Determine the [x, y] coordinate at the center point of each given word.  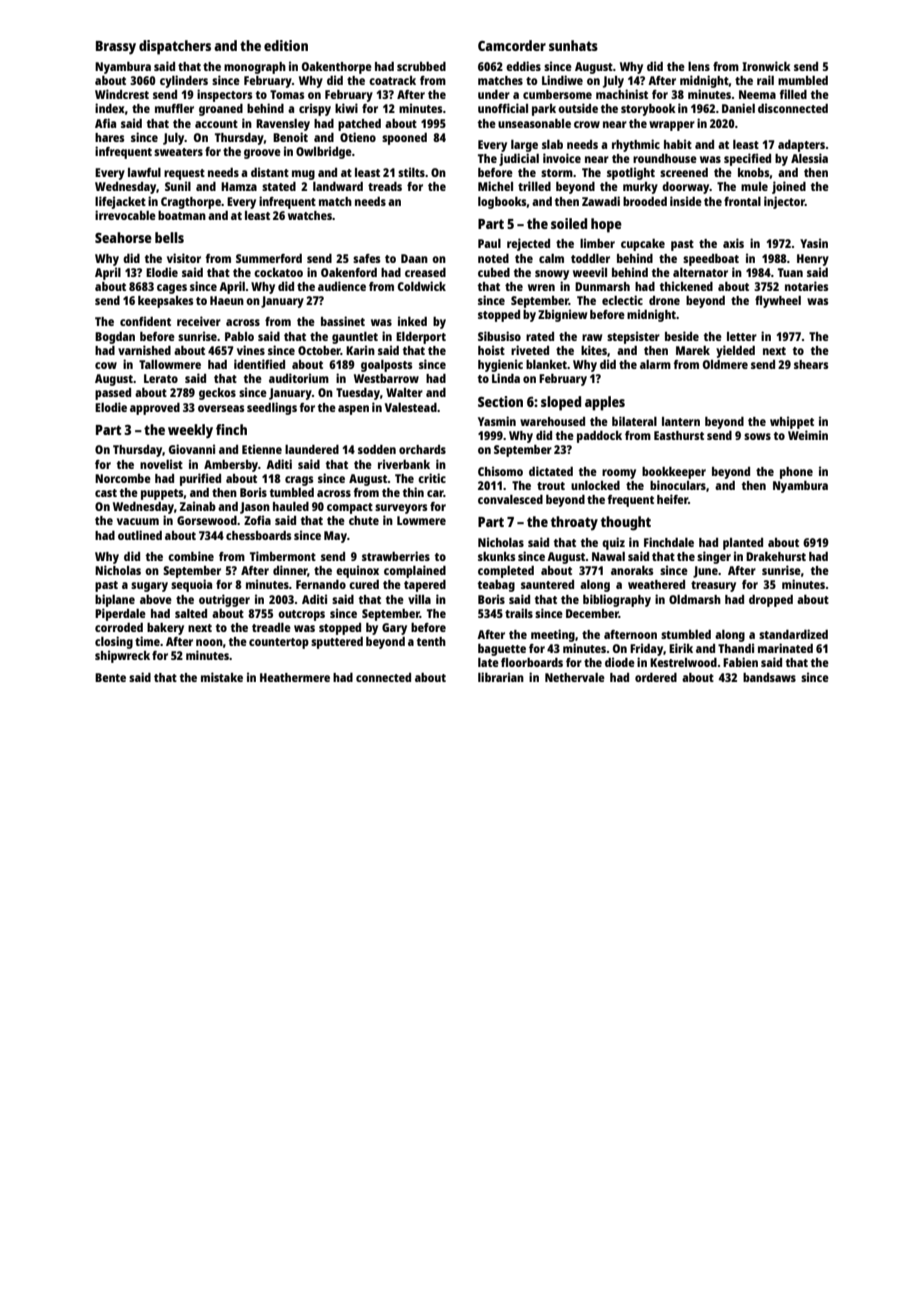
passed [113, 394]
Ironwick [766, 66]
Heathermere [295, 677]
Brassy [116, 48]
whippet [792, 422]
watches [310, 215]
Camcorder [512, 45]
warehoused [552, 421]
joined [789, 187]
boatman [182, 215]
